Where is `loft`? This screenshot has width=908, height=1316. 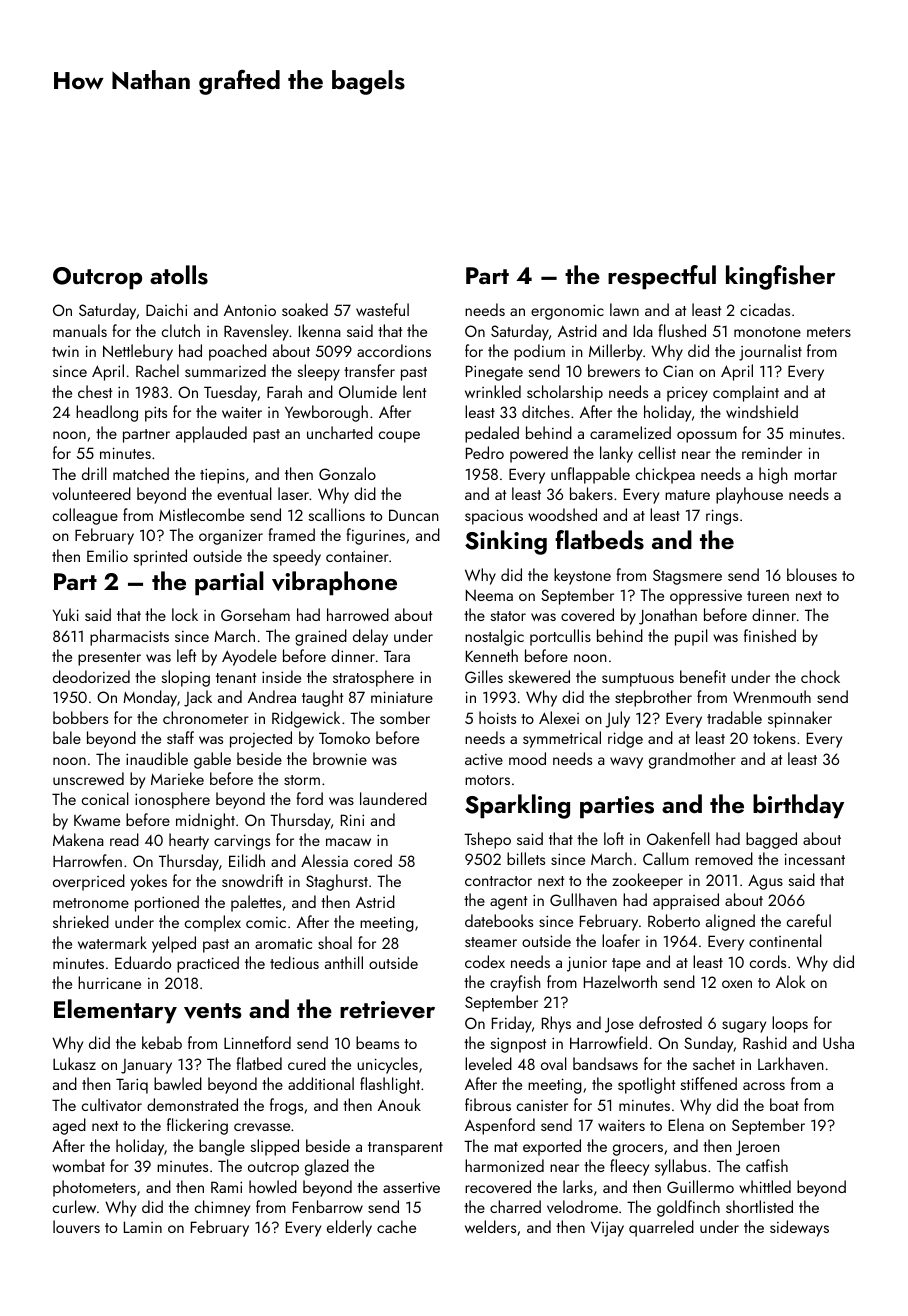
loft is located at coordinates (614, 838).
